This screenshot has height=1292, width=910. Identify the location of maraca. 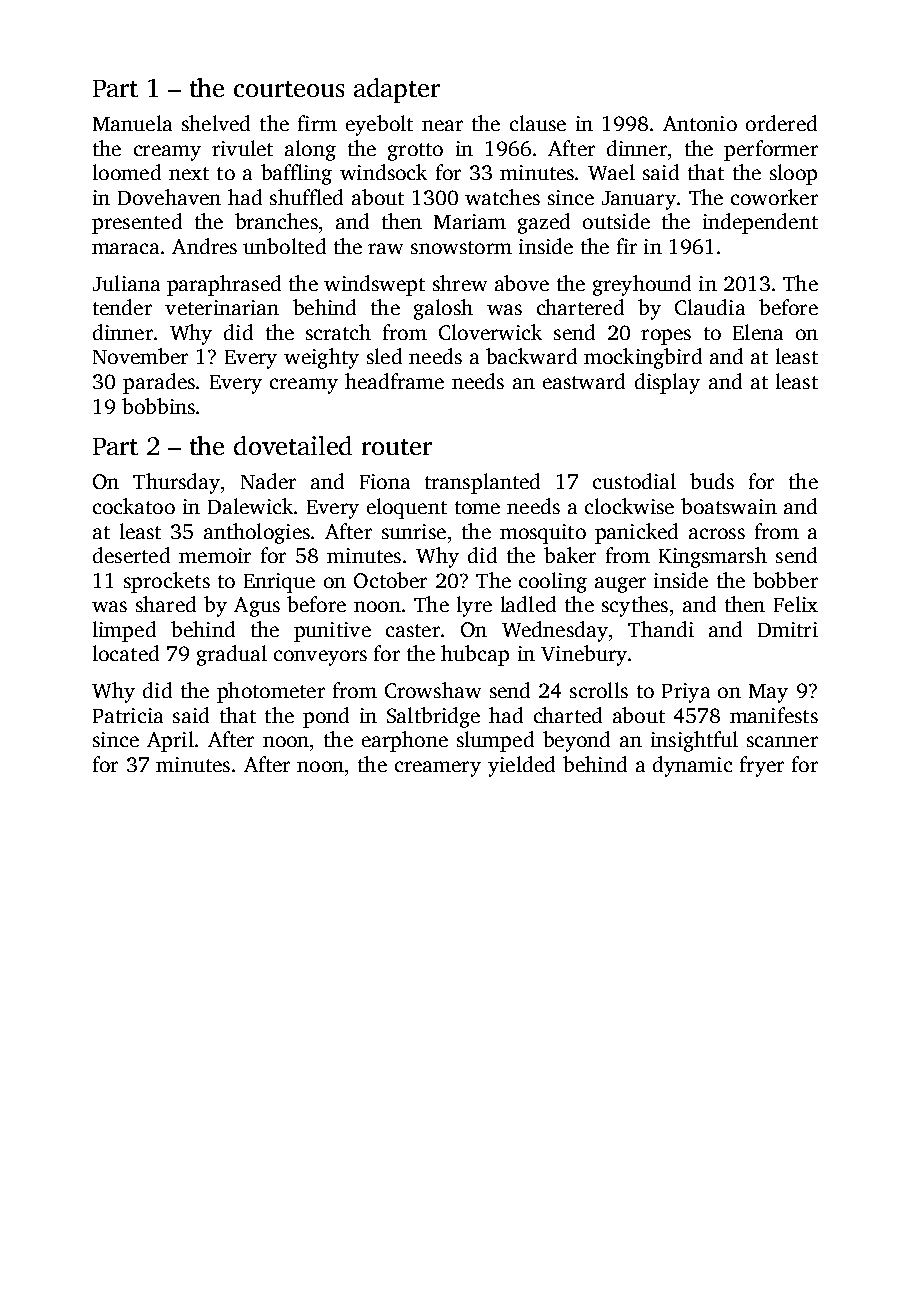
(125, 248).
